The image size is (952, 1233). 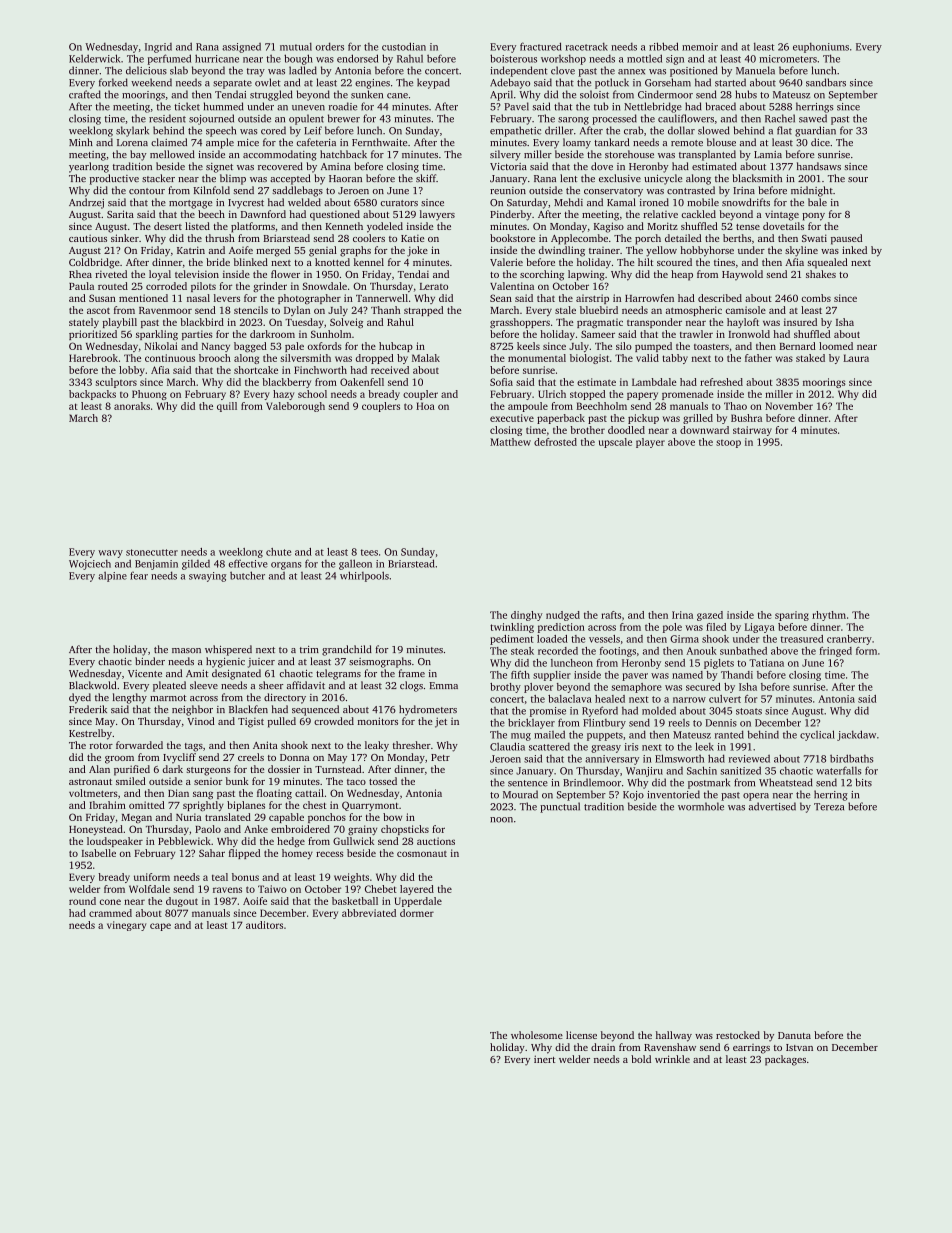 I want to click on Nettlebridge, so click(x=653, y=107).
